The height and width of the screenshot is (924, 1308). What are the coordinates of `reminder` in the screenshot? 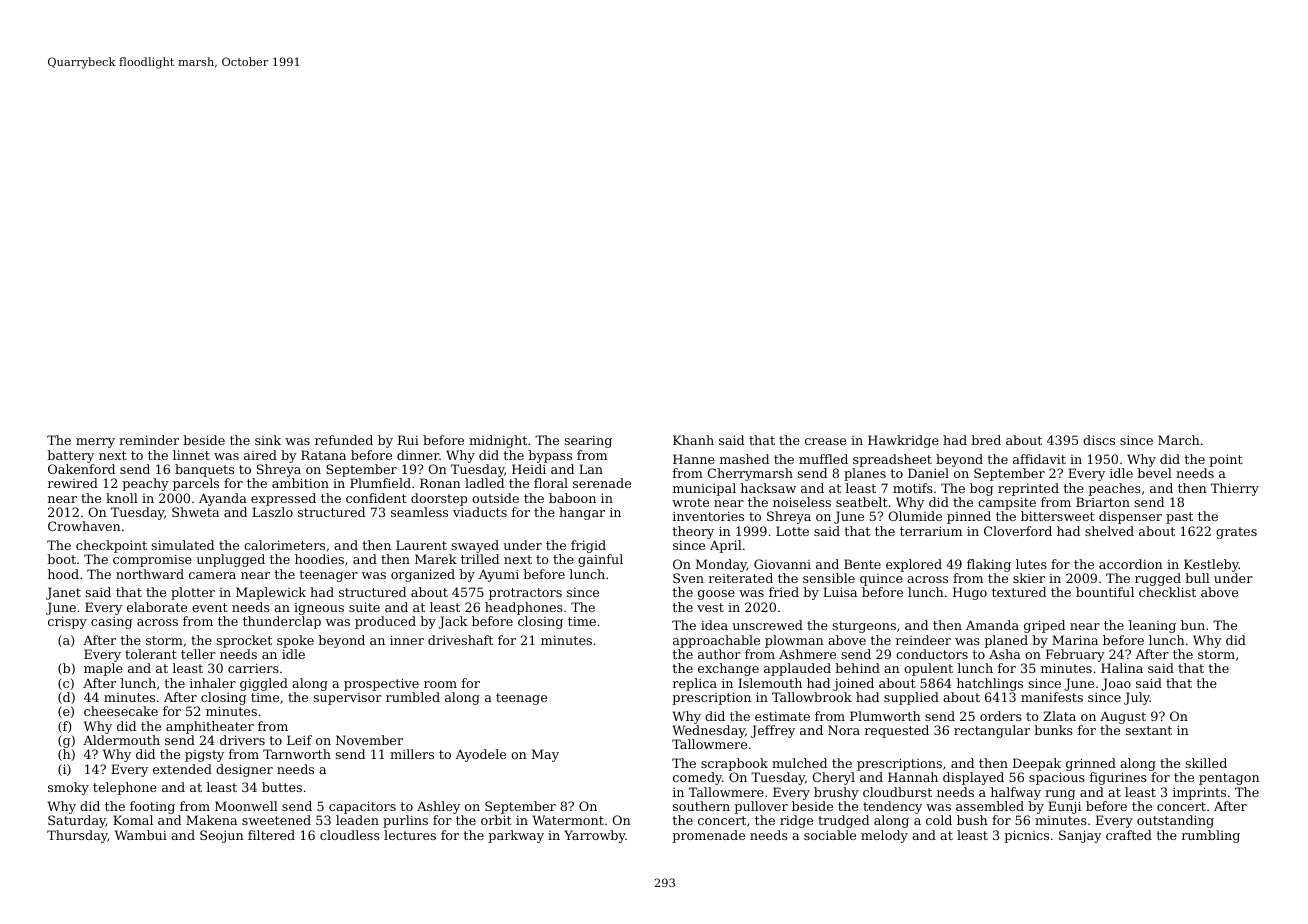 It's located at (149, 440).
